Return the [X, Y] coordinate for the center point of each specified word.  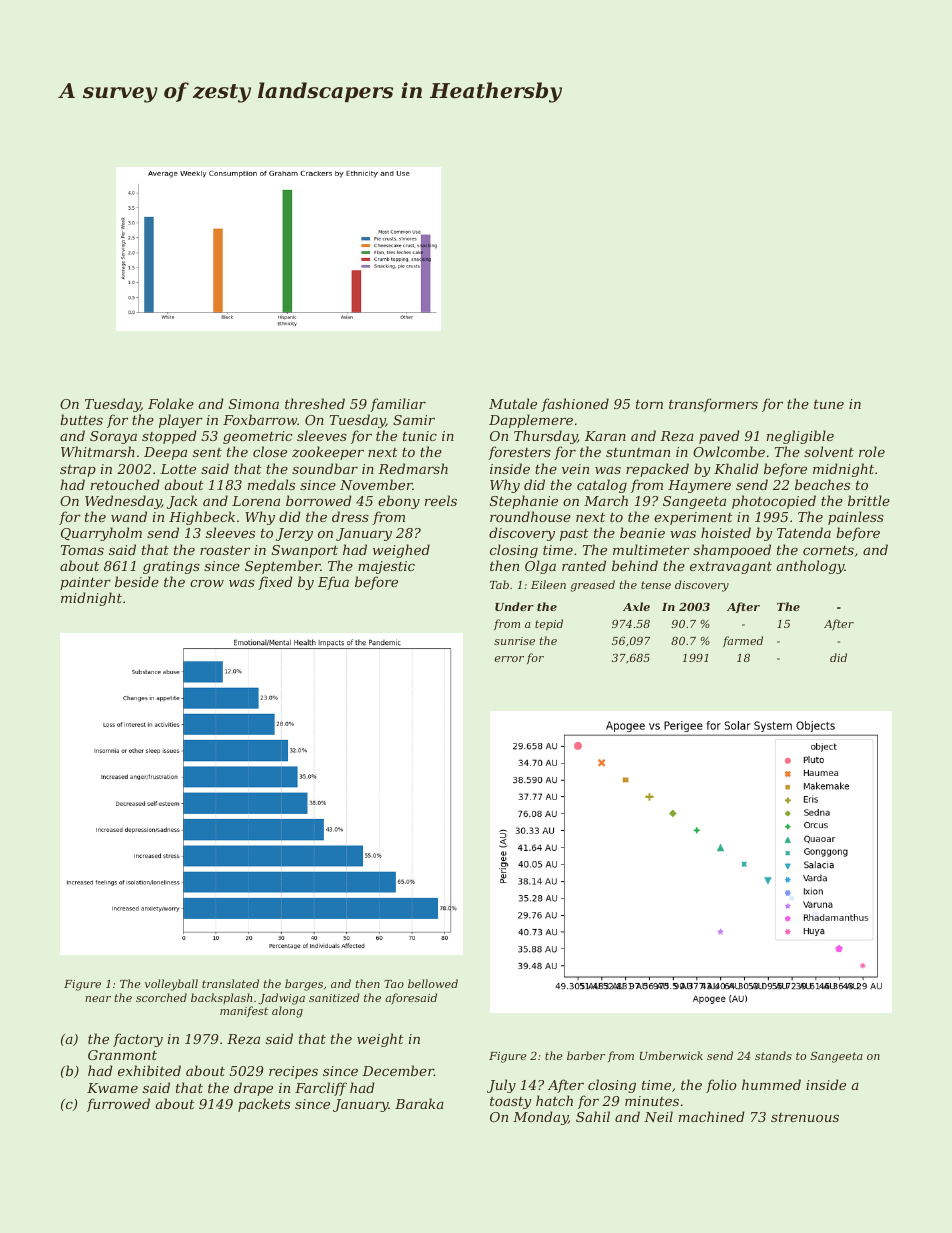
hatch [554, 1100]
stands [773, 1055]
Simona [254, 404]
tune [829, 404]
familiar [398, 405]
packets [264, 1105]
